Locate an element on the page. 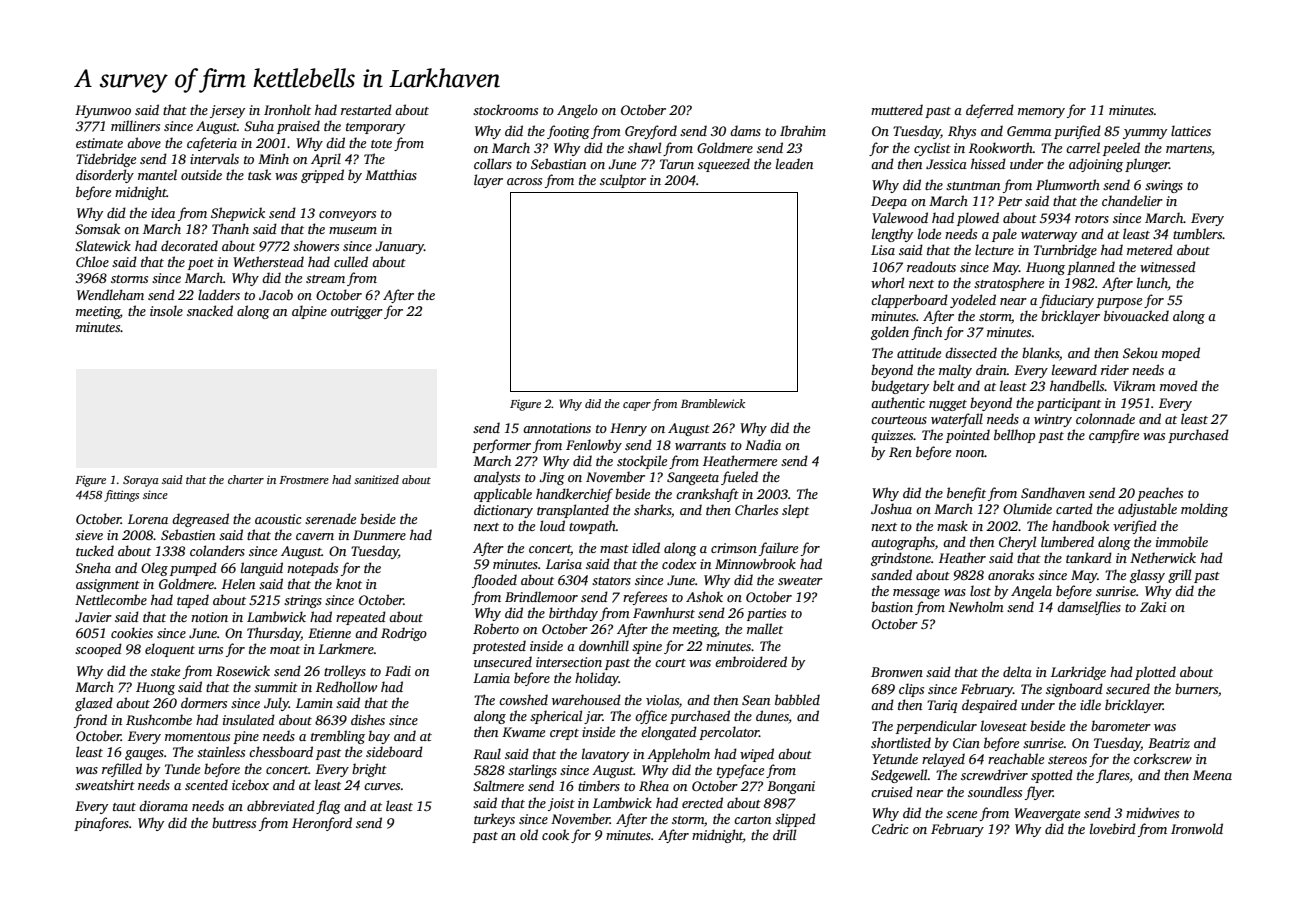  birthday is located at coordinates (573, 614).
